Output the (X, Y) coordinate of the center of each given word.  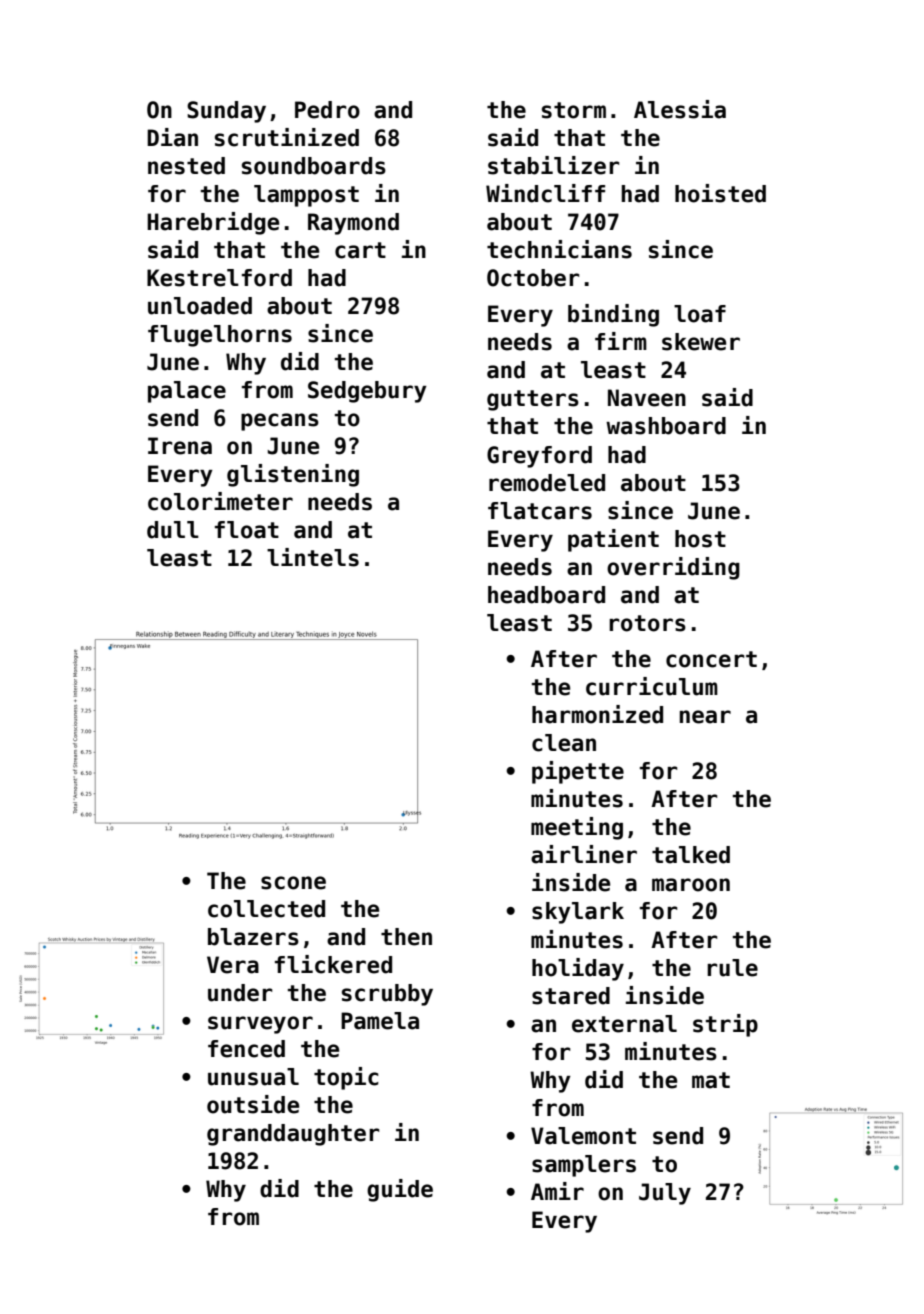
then (406, 937)
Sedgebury (367, 392)
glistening (293, 475)
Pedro (327, 110)
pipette (578, 772)
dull (173, 530)
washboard (666, 426)
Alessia (680, 109)
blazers (253, 937)
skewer (701, 342)
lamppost (306, 196)
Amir (557, 1191)
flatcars (540, 511)
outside (253, 1104)
